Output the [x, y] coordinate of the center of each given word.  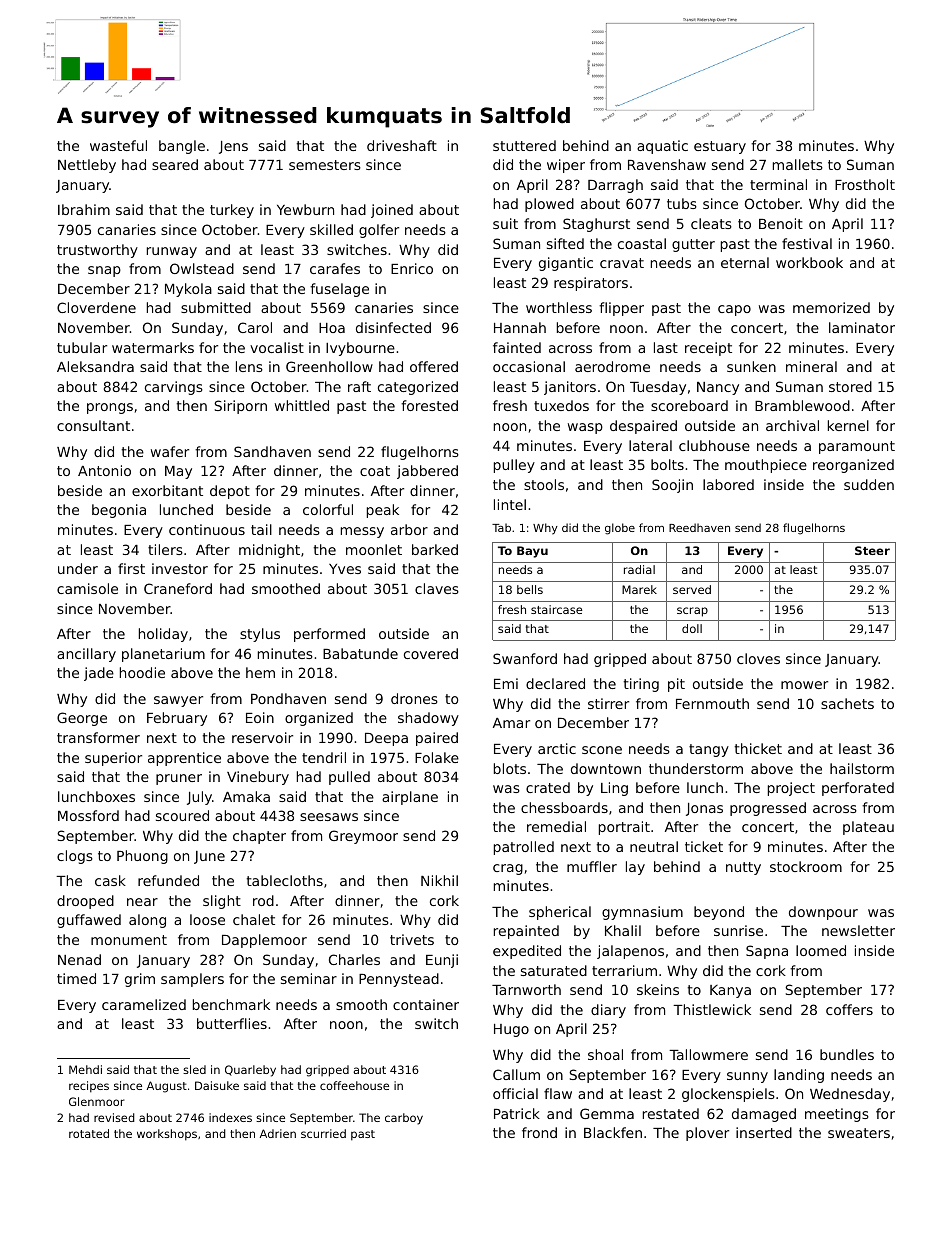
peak [383, 511]
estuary [720, 147]
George [82, 719]
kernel [848, 425]
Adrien [278, 1133]
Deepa [386, 739]
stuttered [524, 145]
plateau [868, 828]
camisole [87, 588]
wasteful [118, 145]
